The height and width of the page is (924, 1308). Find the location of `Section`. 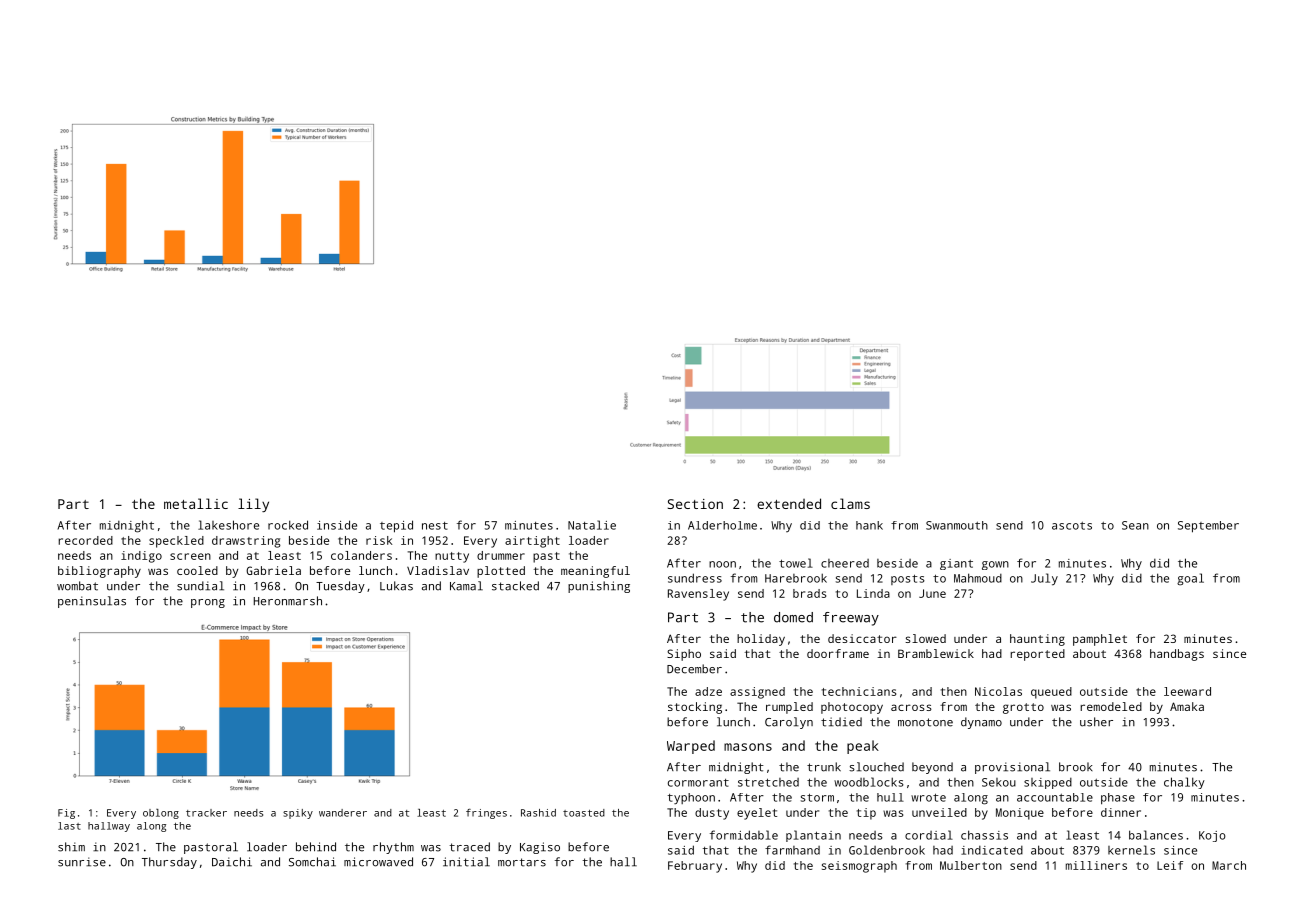

Section is located at coordinates (695, 504).
